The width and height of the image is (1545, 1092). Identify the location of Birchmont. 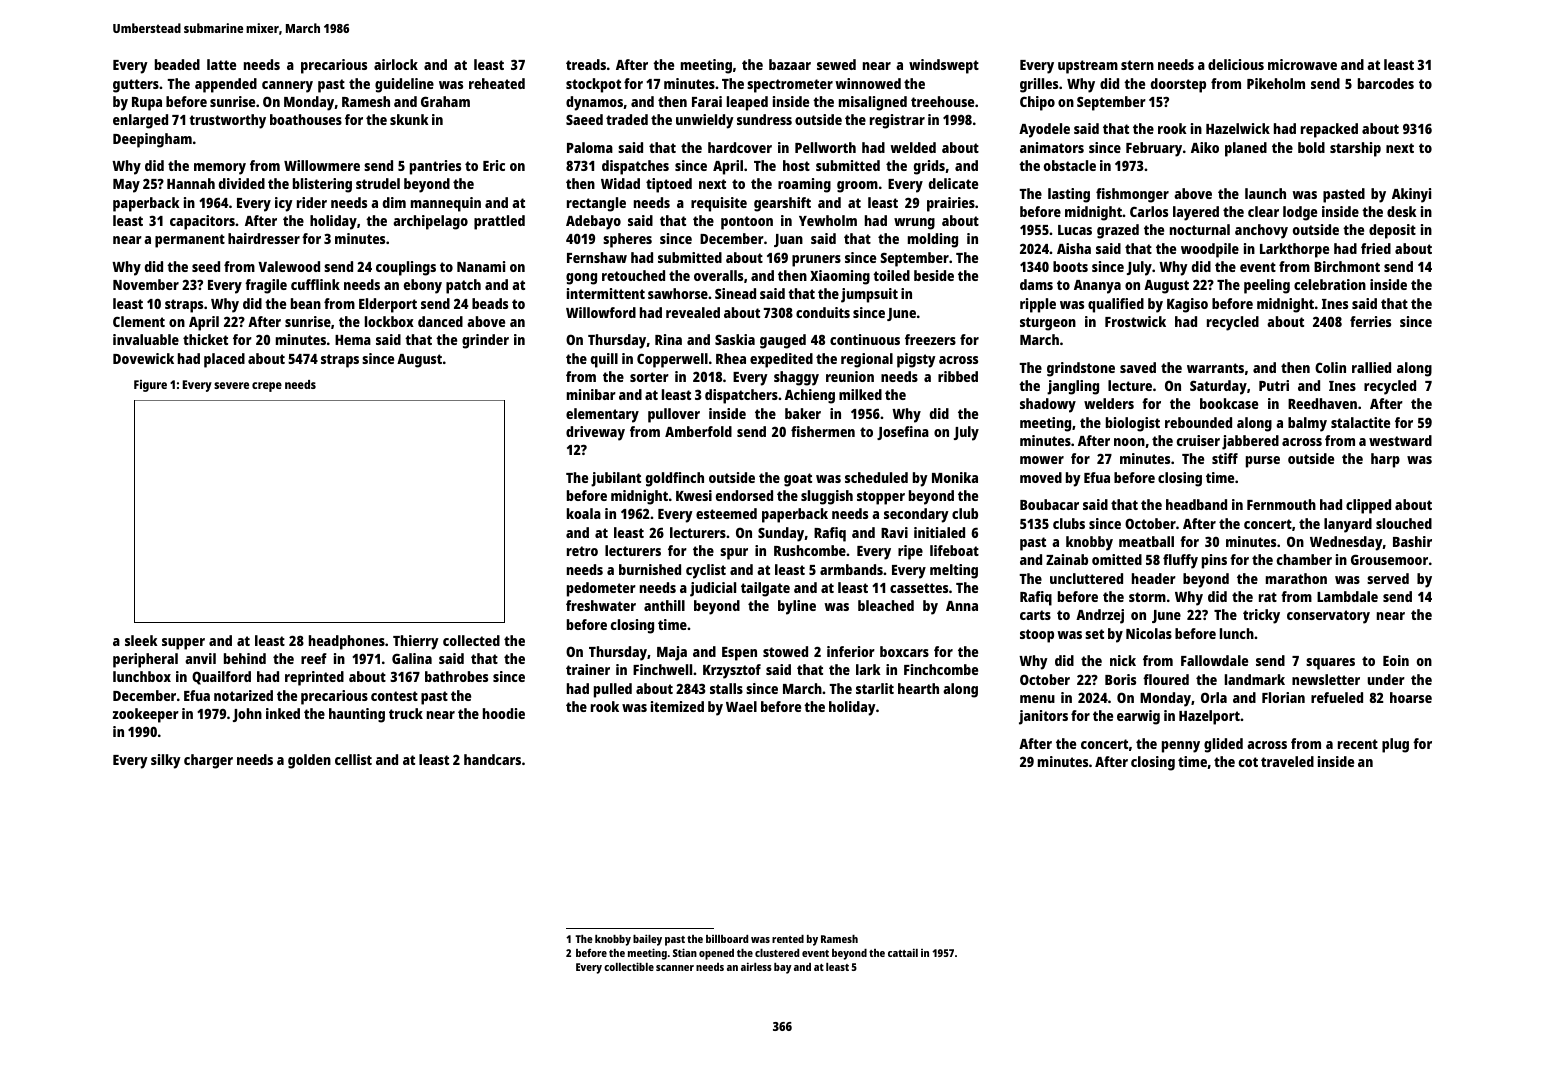
(1347, 266).
